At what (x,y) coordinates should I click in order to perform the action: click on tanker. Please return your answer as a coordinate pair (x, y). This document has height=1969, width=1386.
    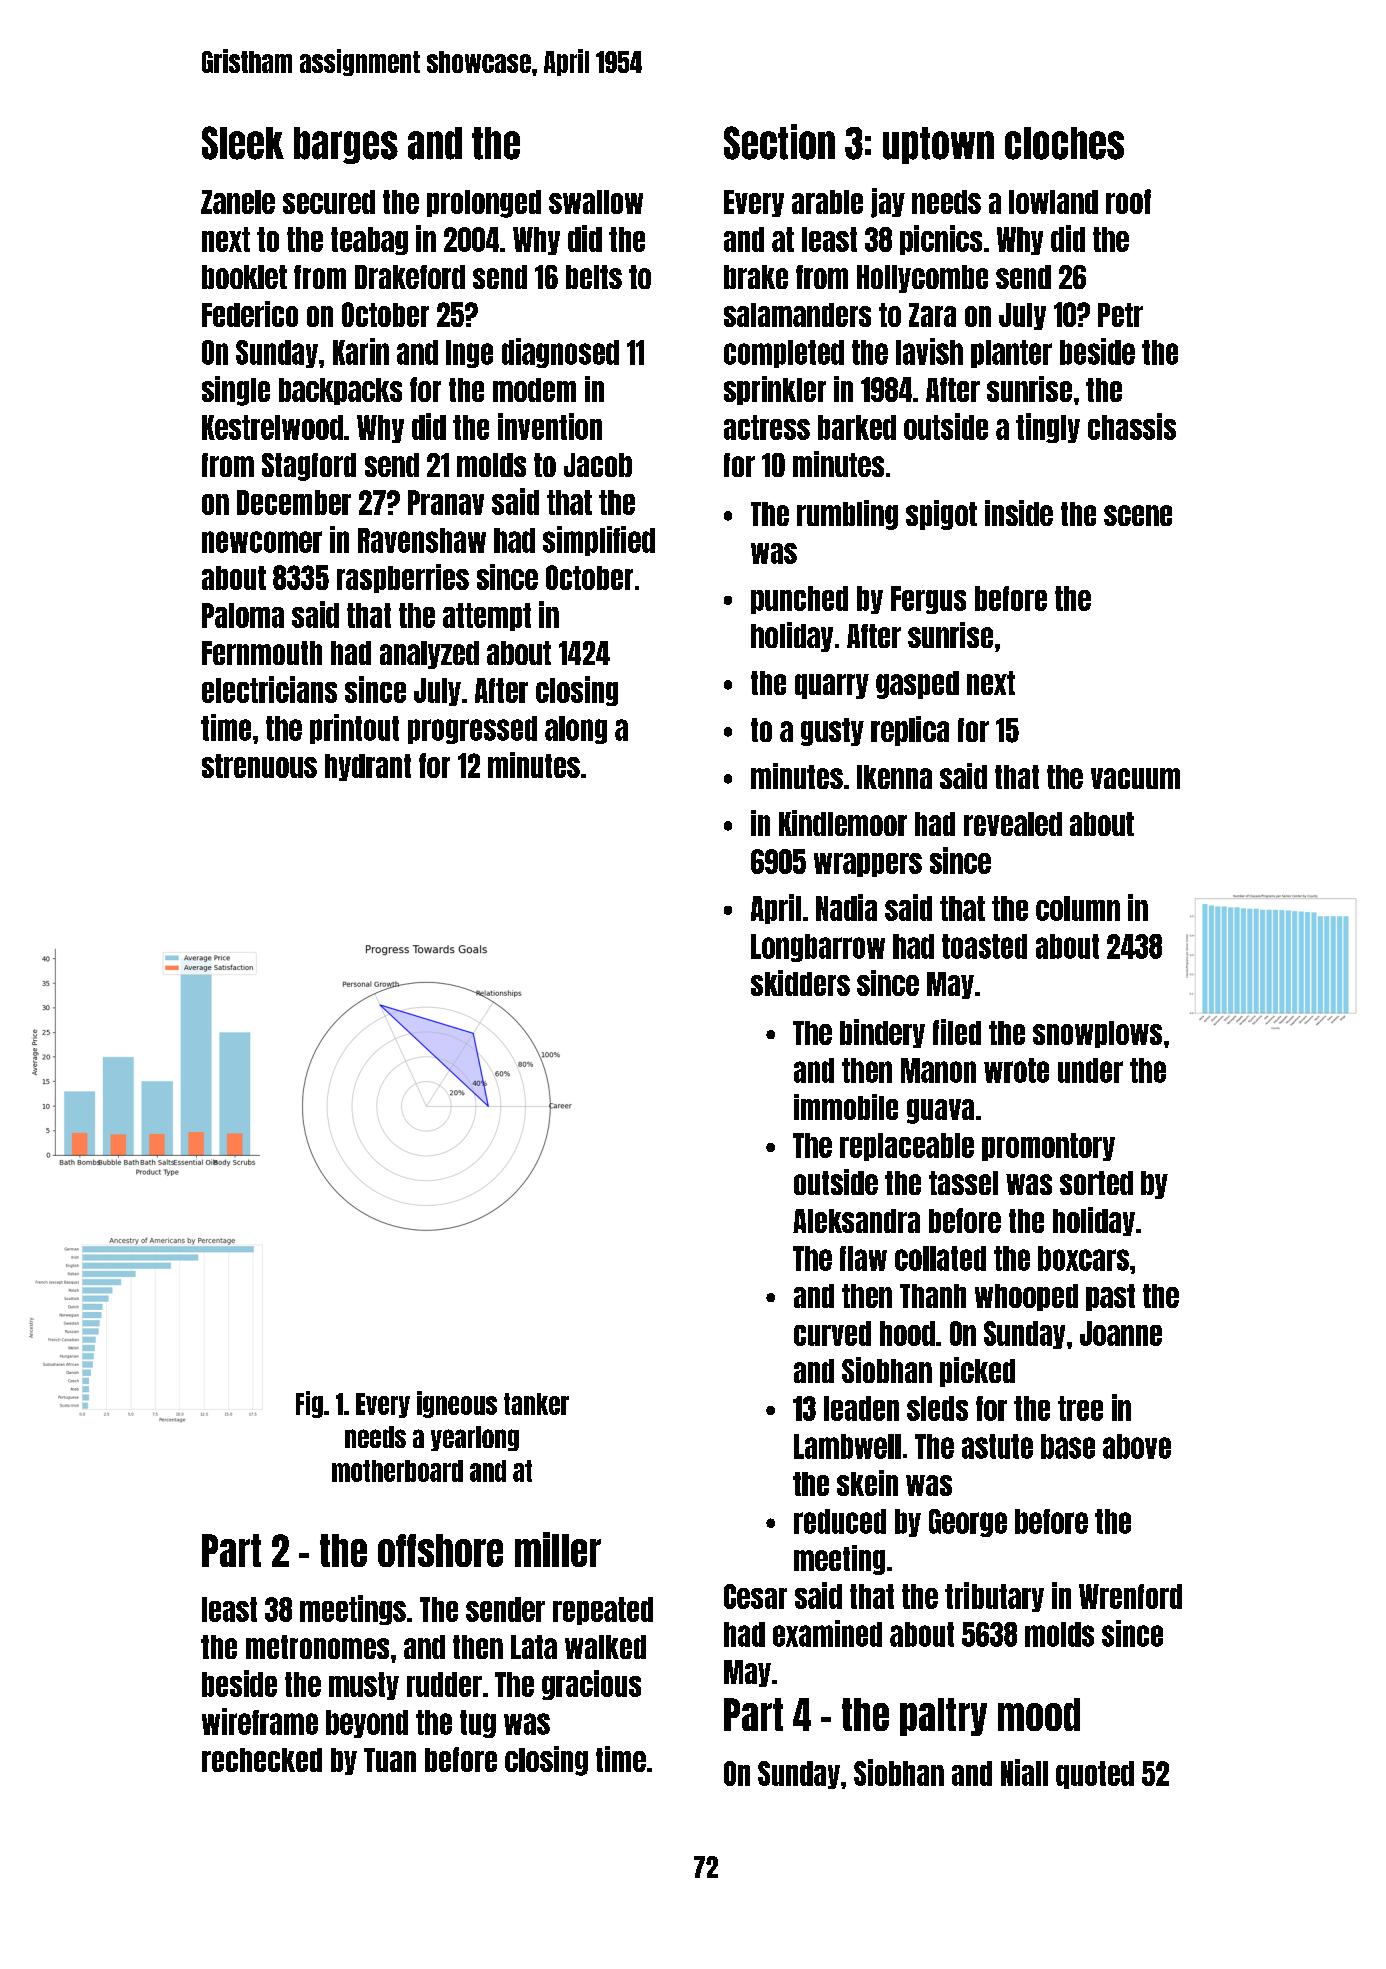
    Looking at the image, I should click on (536, 1404).
